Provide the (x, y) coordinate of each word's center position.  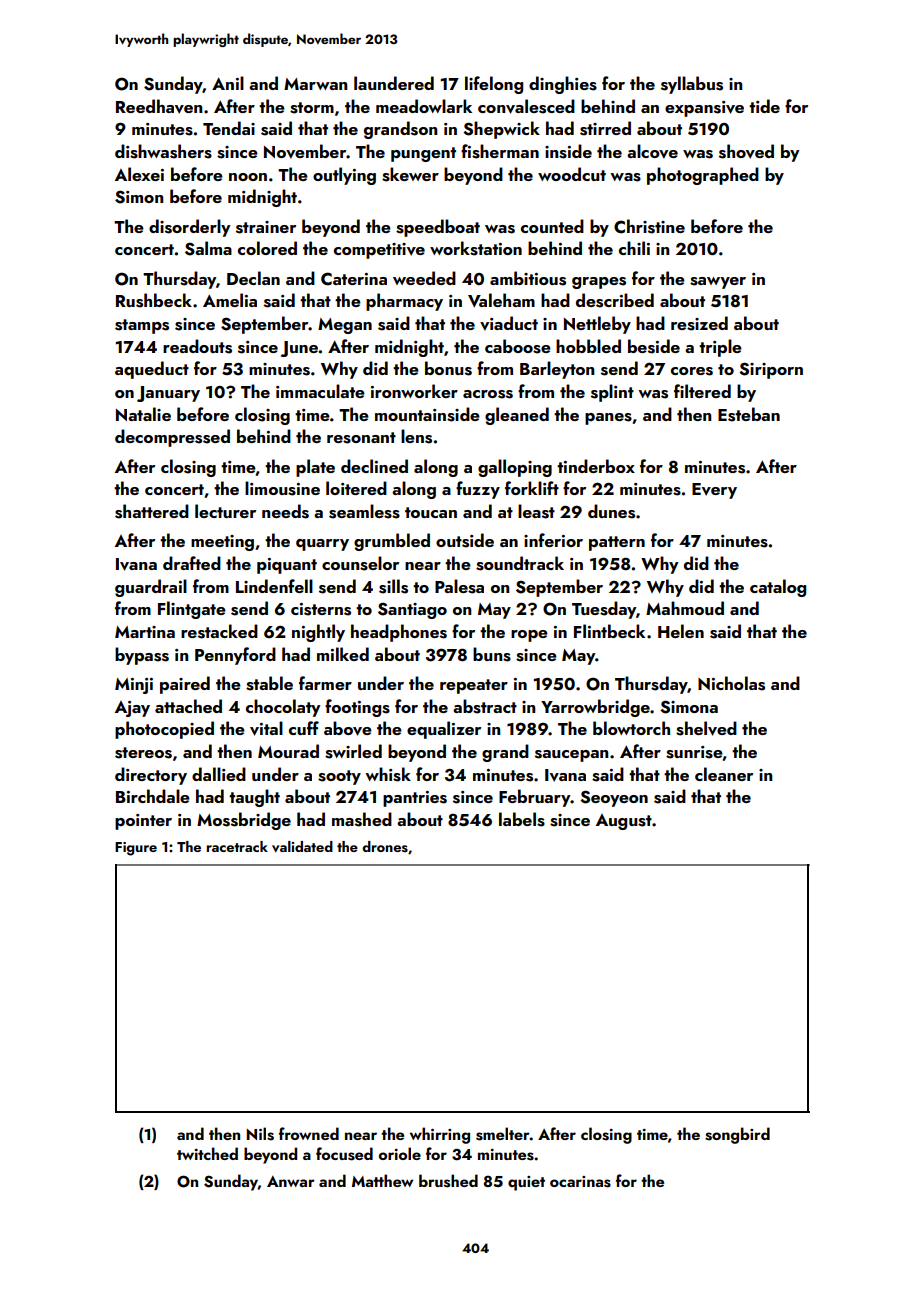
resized (699, 323)
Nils (260, 1134)
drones (385, 847)
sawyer (718, 283)
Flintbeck (609, 631)
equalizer (444, 730)
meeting (222, 543)
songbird (737, 1135)
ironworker (414, 391)
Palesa (459, 586)
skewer (410, 174)
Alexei (139, 174)
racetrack (237, 846)
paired (185, 685)
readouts (197, 346)
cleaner (724, 774)
